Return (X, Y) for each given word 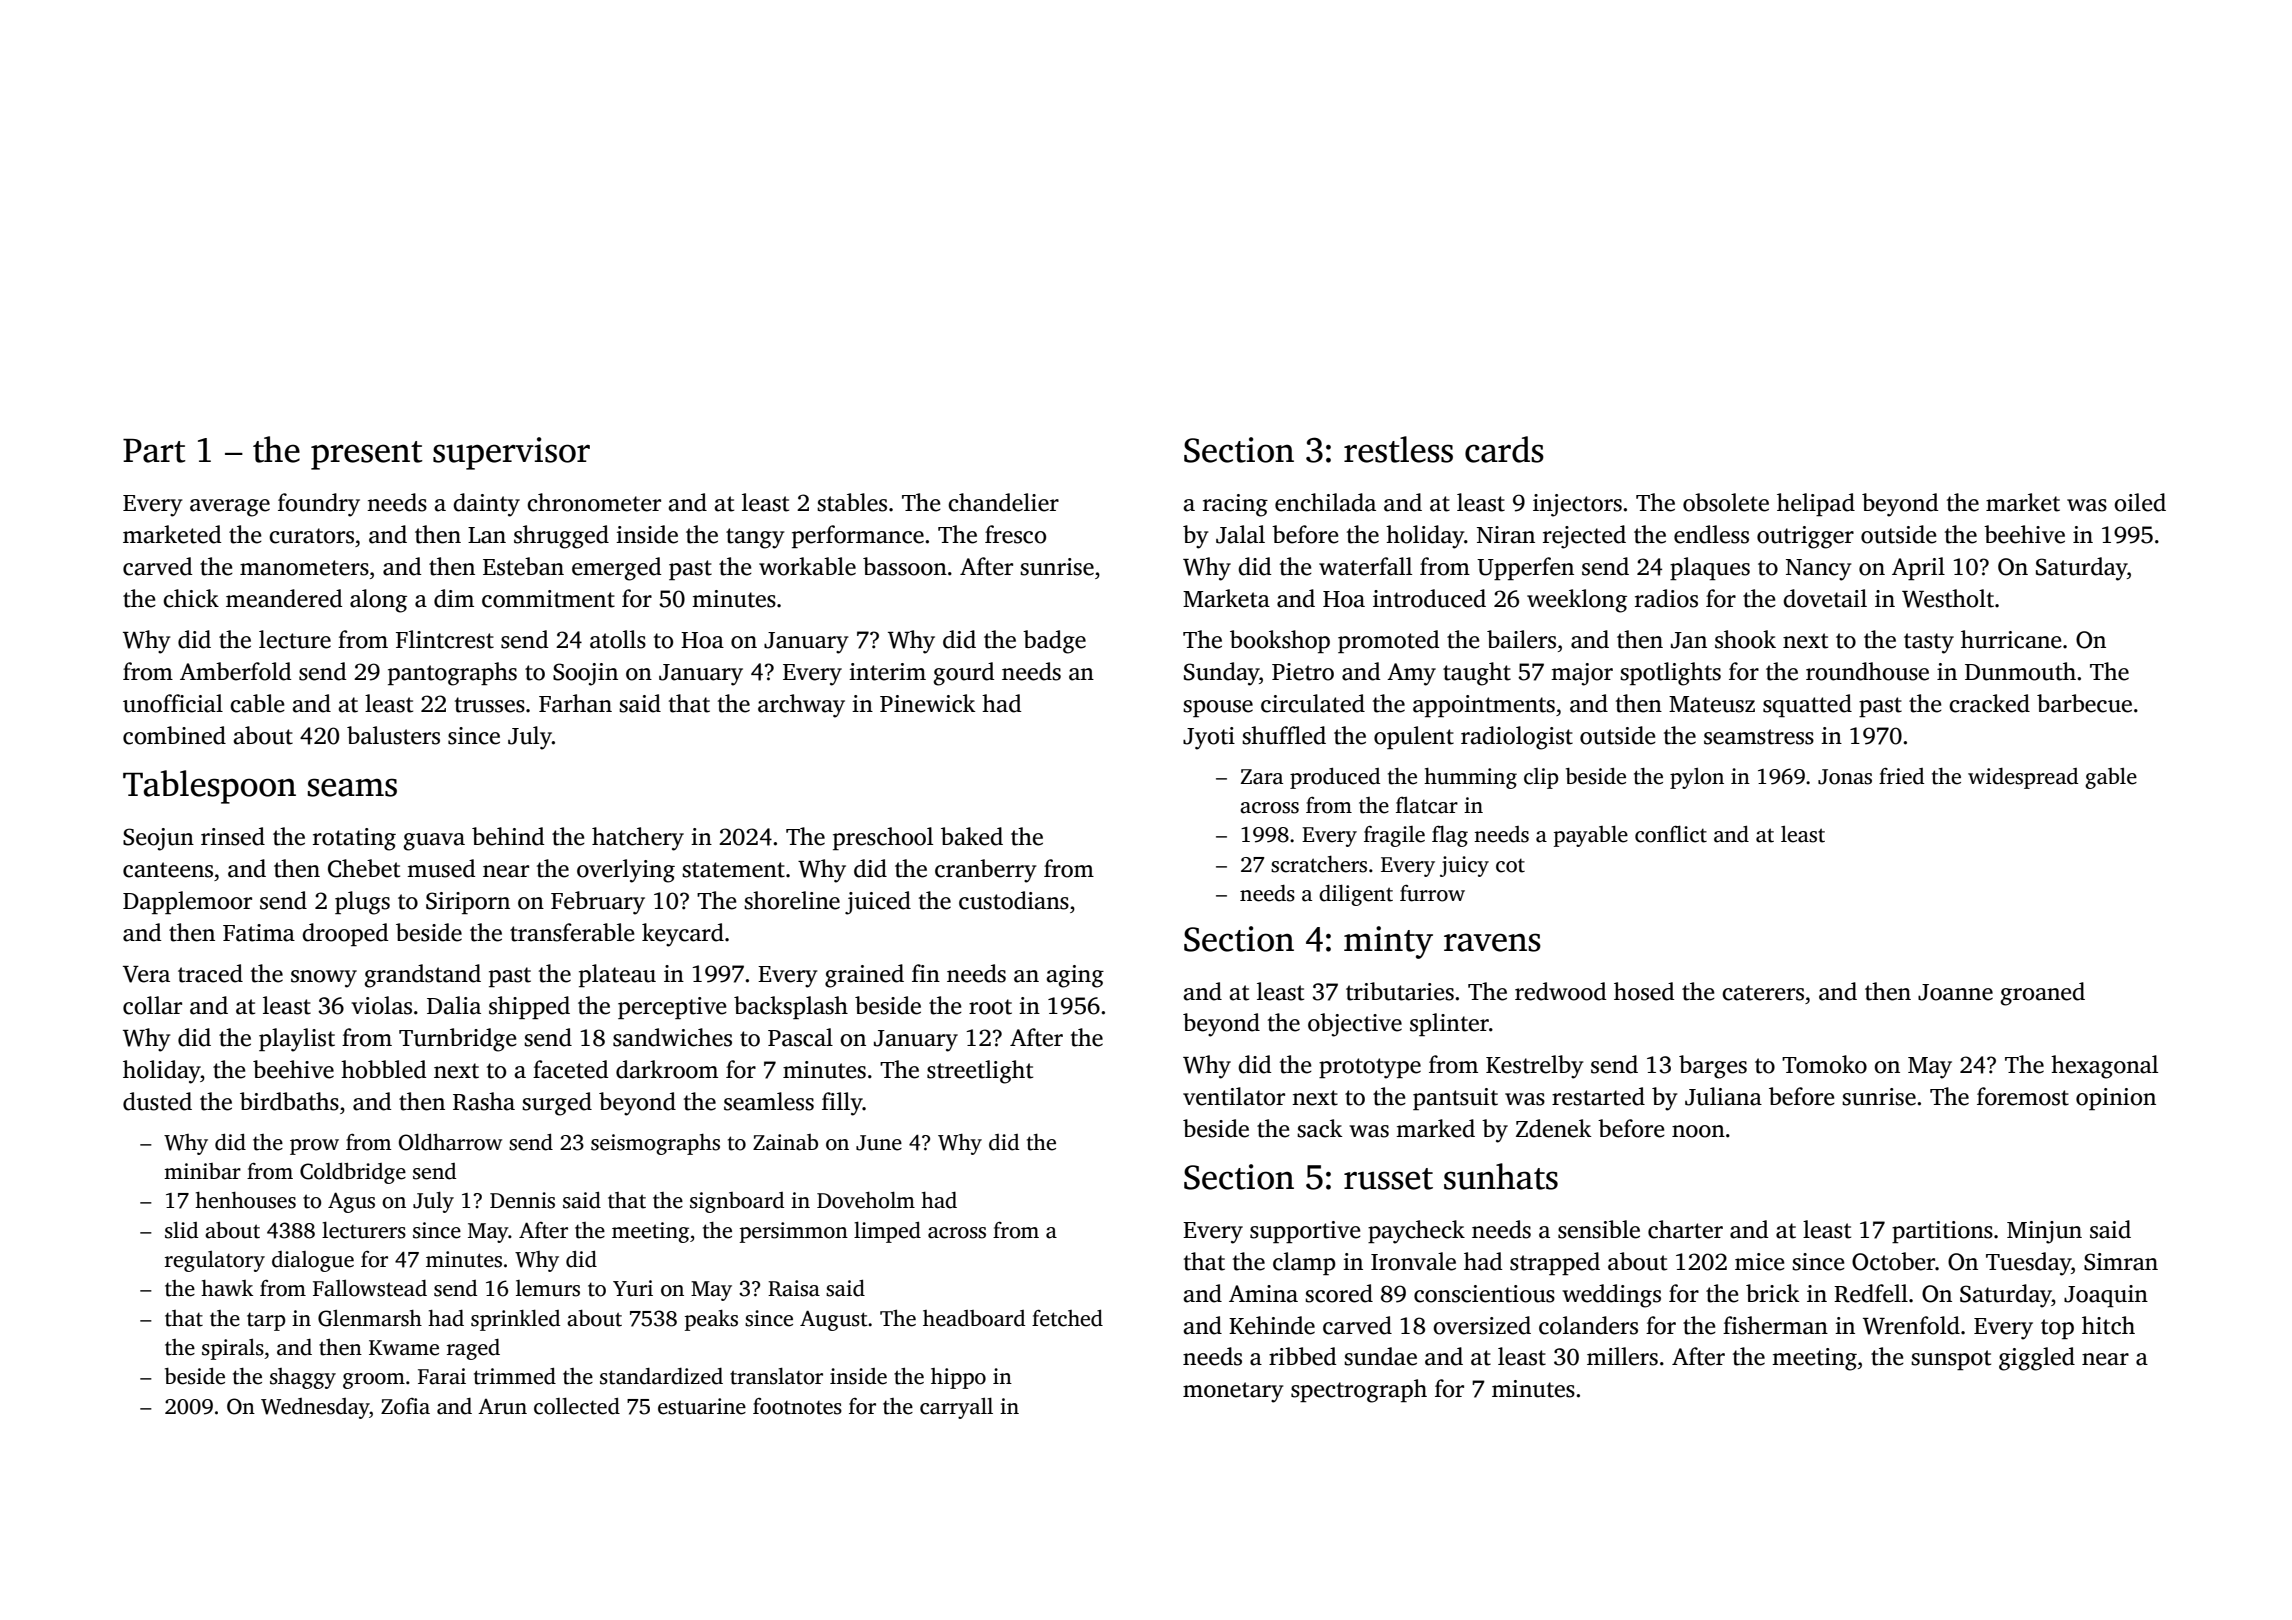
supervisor (511, 453)
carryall (956, 1408)
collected (577, 1406)
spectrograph (1359, 1391)
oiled (2140, 502)
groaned (2043, 994)
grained (864, 976)
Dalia (454, 1005)
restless (1398, 449)
